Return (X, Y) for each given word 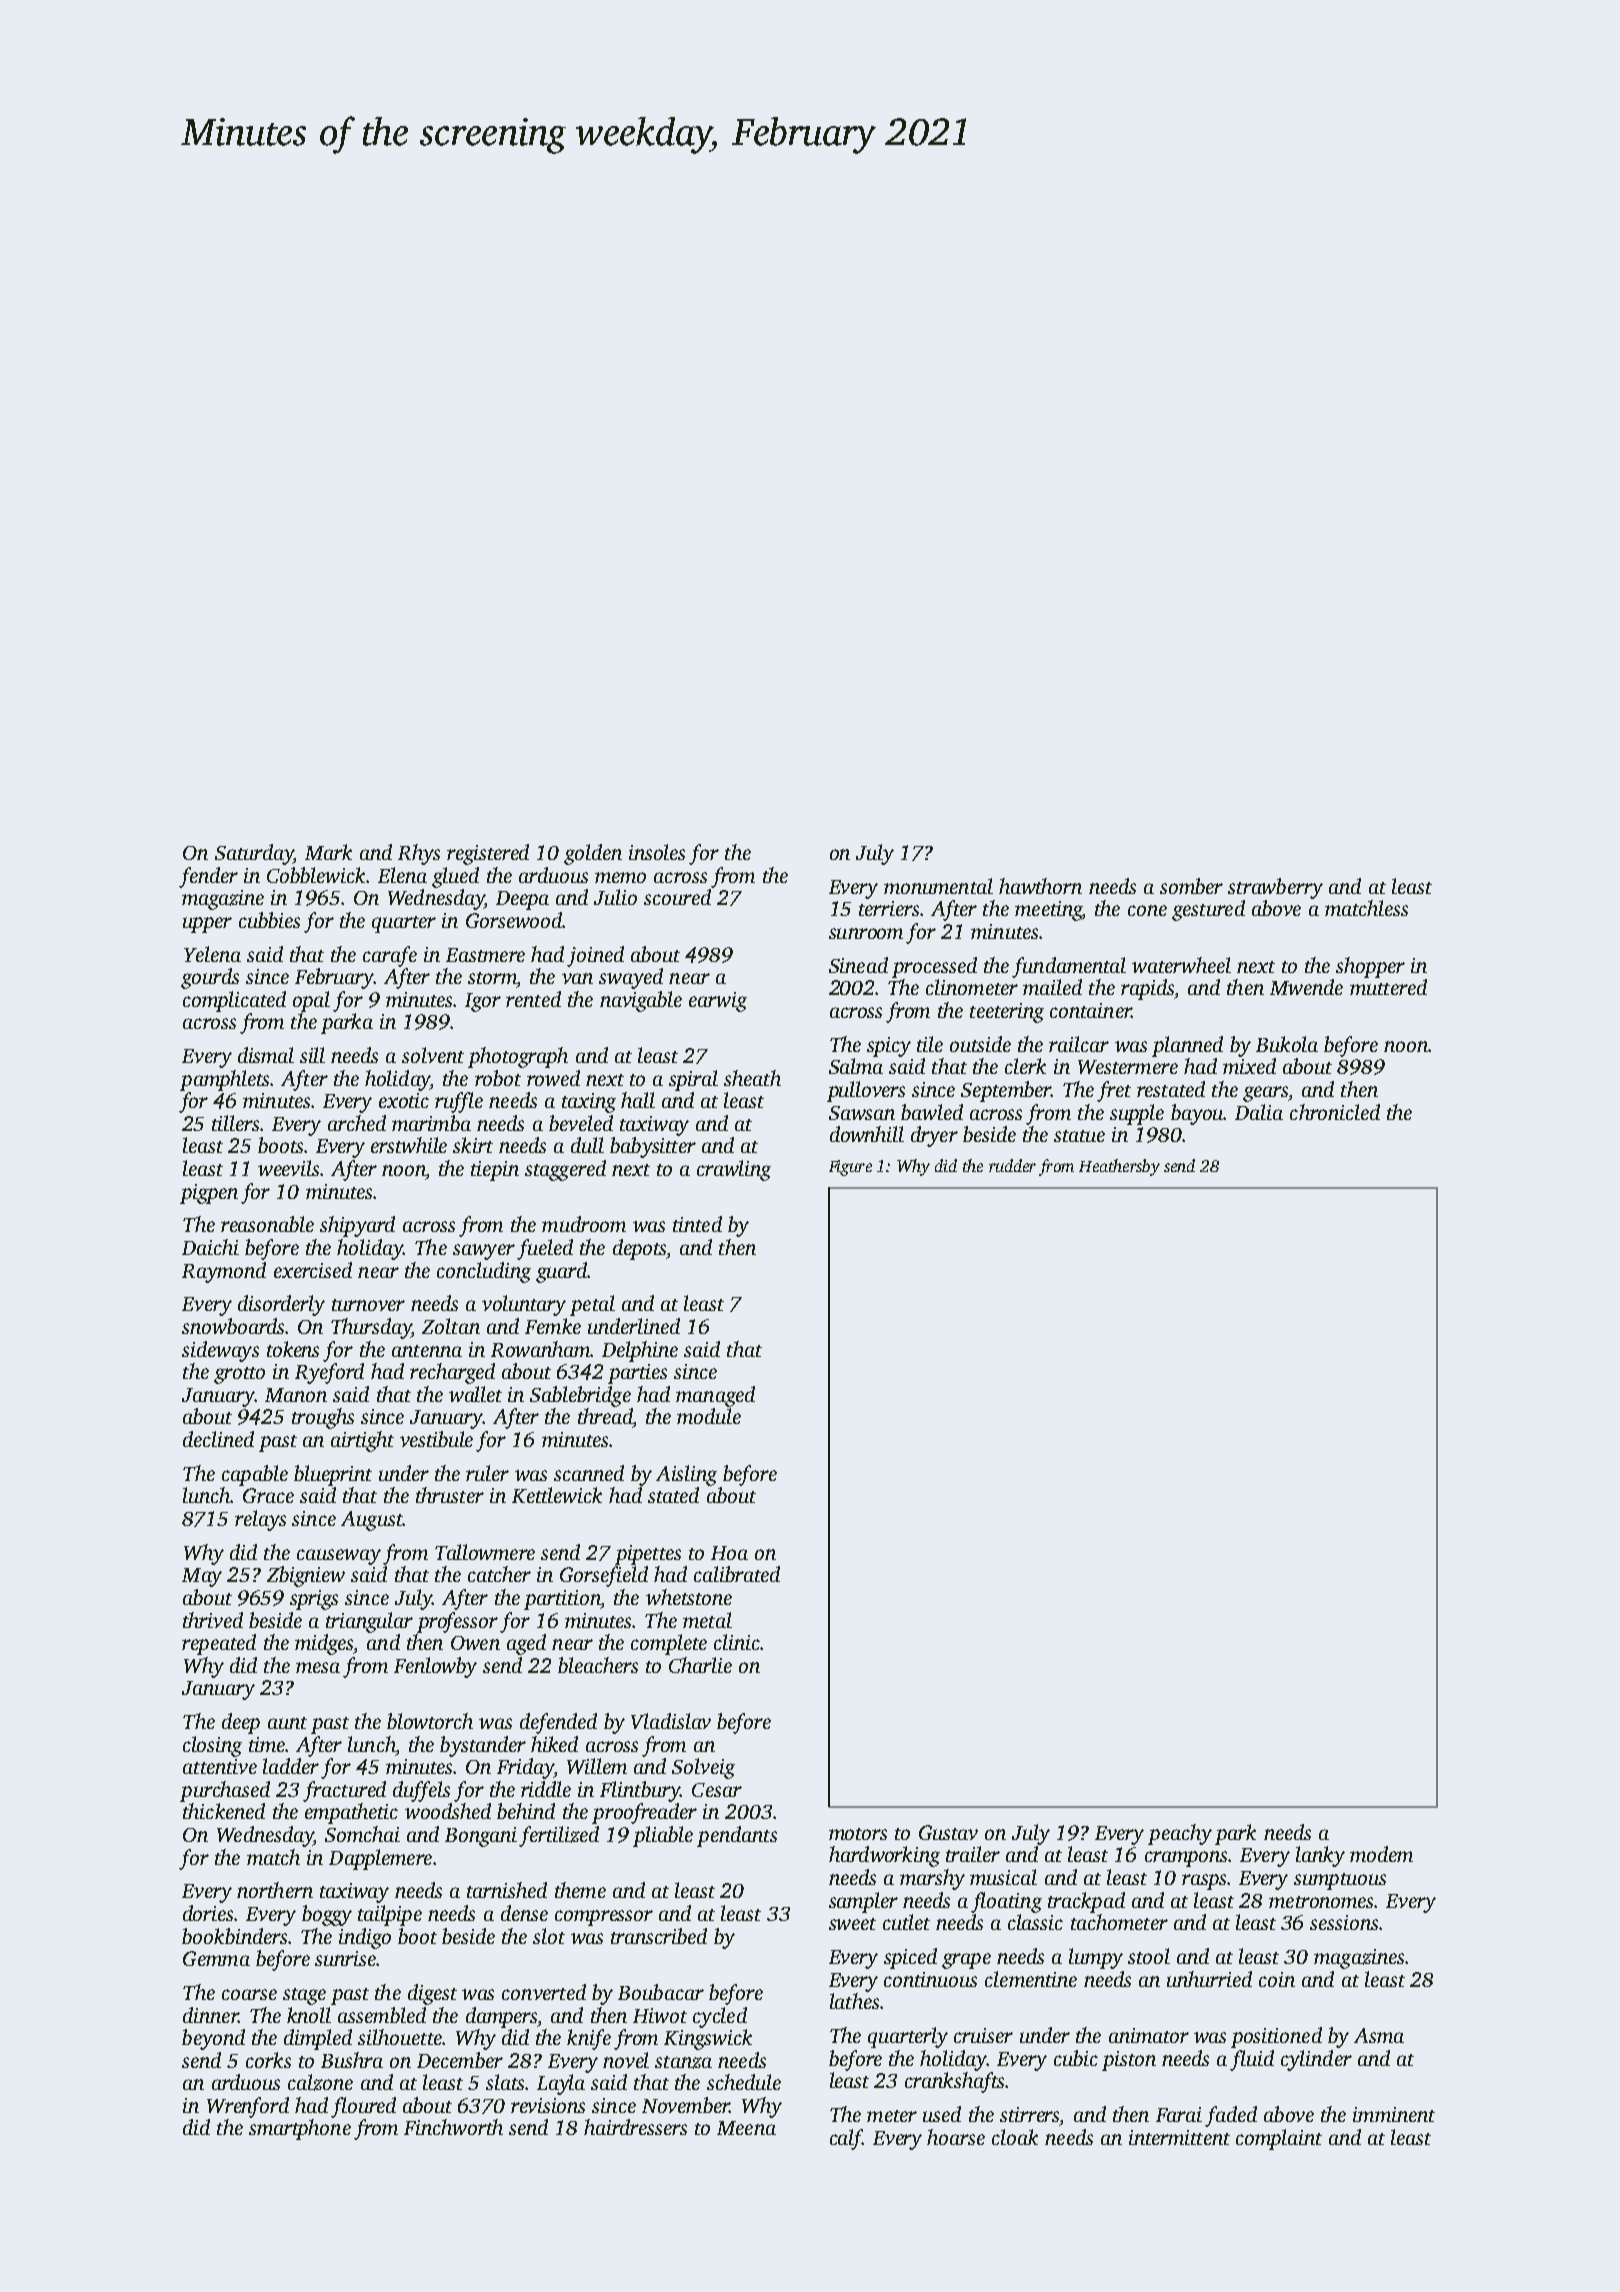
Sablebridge (580, 1396)
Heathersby (1119, 1167)
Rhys (419, 854)
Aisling (686, 1475)
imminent (1394, 2114)
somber (1191, 886)
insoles (657, 852)
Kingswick (708, 2039)
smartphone (300, 2129)
